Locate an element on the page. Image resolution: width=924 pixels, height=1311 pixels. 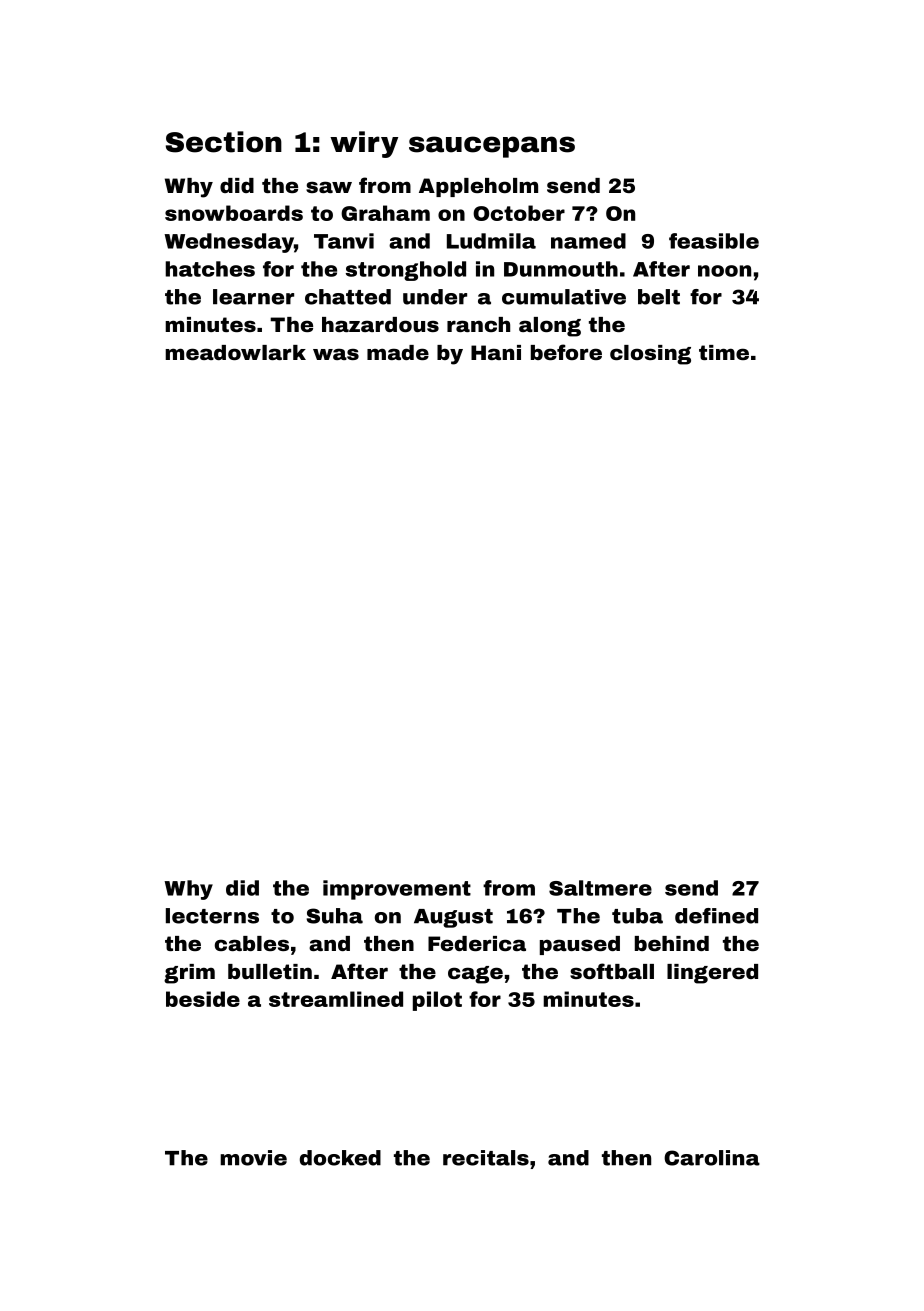
Hani is located at coordinates (496, 352).
